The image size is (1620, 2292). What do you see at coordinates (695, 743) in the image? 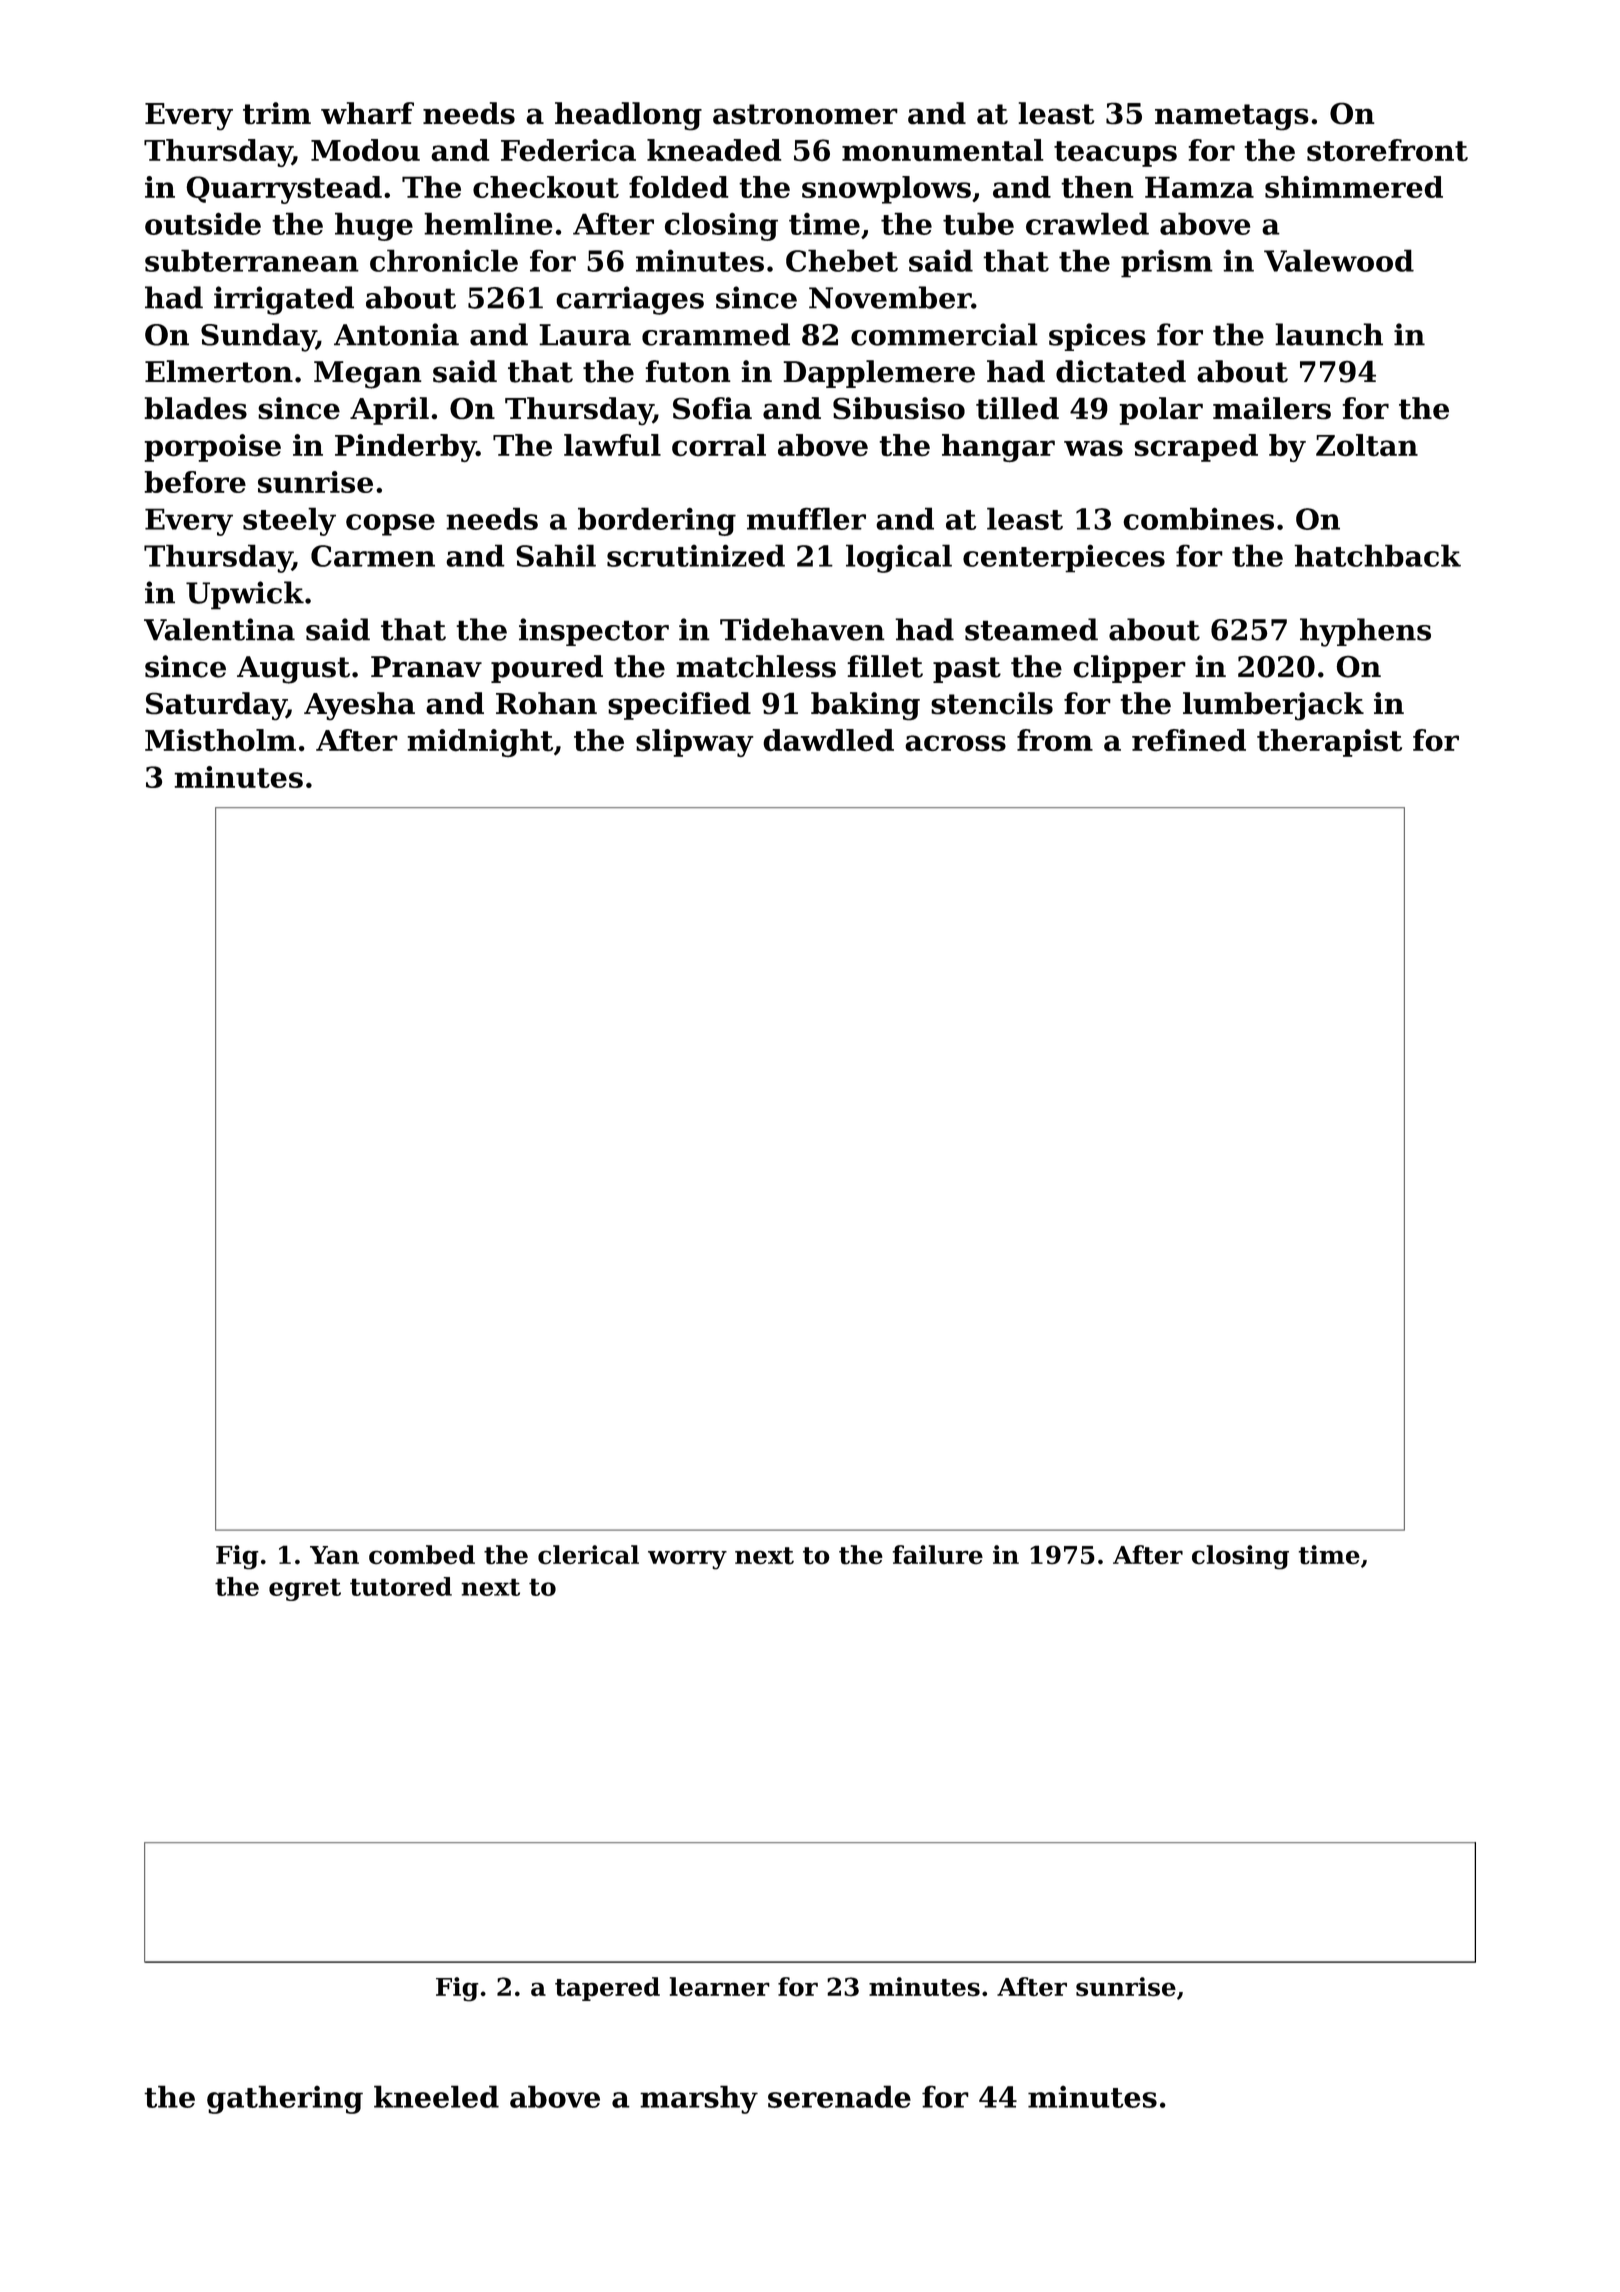
I see `slipway` at bounding box center [695, 743].
